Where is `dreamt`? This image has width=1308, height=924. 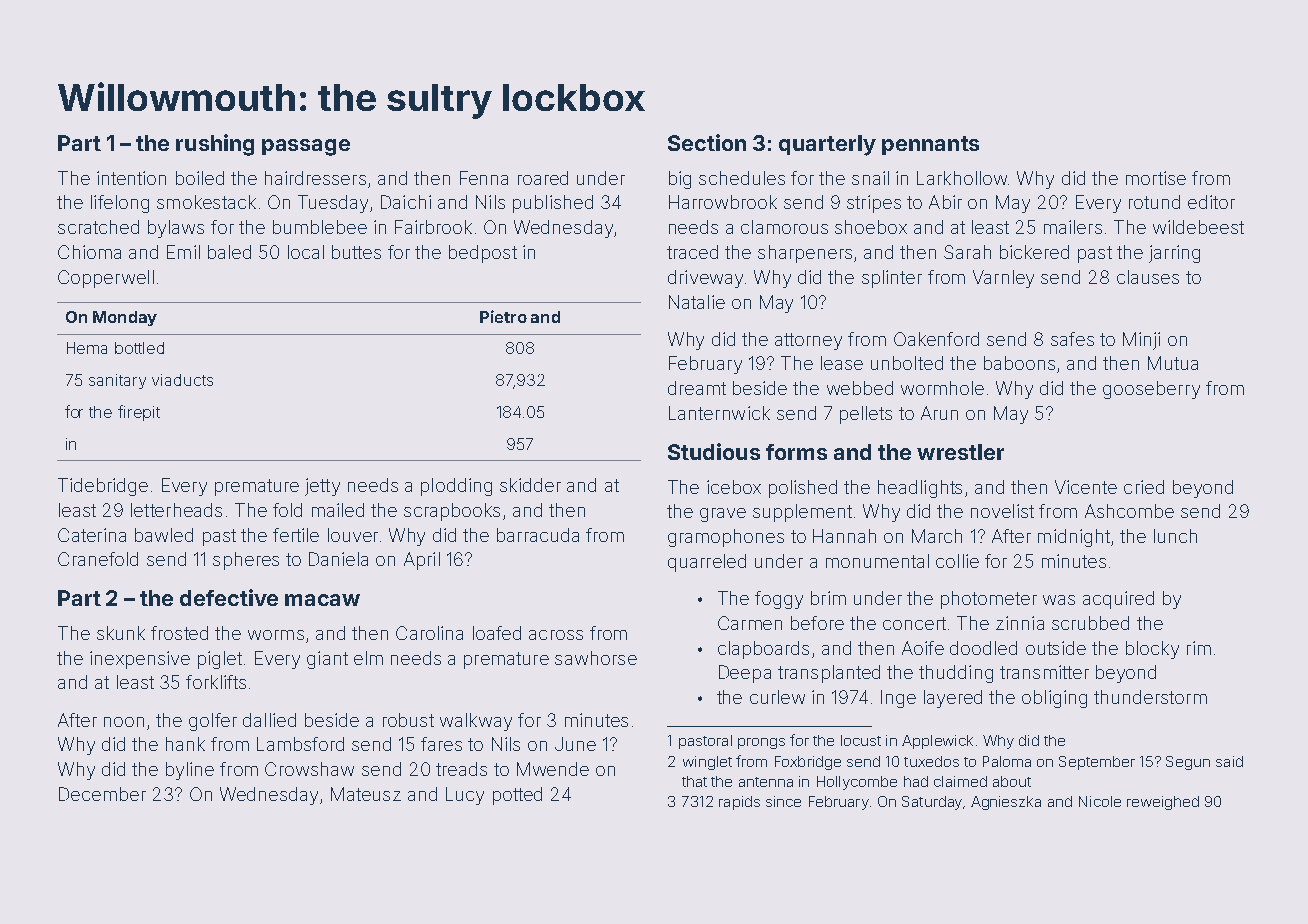
dreamt is located at coordinates (697, 388).
